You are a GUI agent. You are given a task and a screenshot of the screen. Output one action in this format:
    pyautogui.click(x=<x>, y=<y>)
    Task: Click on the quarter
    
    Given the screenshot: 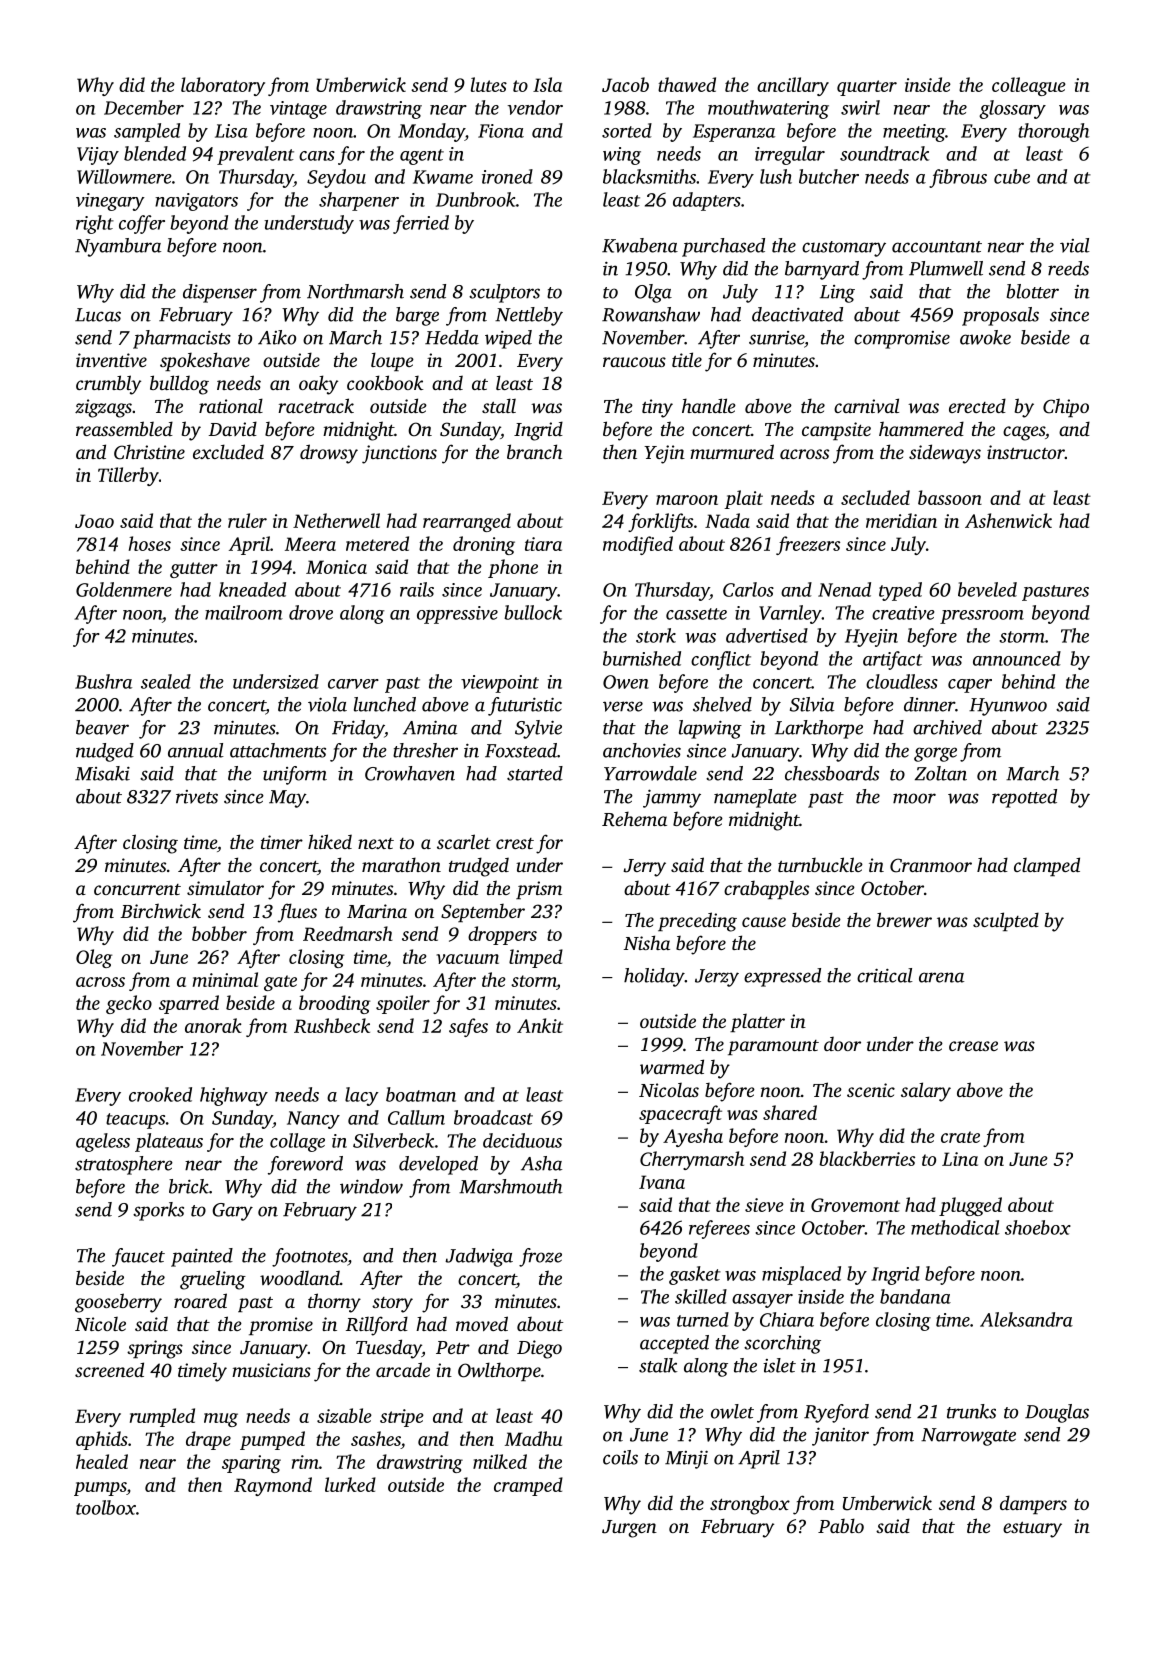 What is the action you would take?
    pyautogui.click(x=867, y=88)
